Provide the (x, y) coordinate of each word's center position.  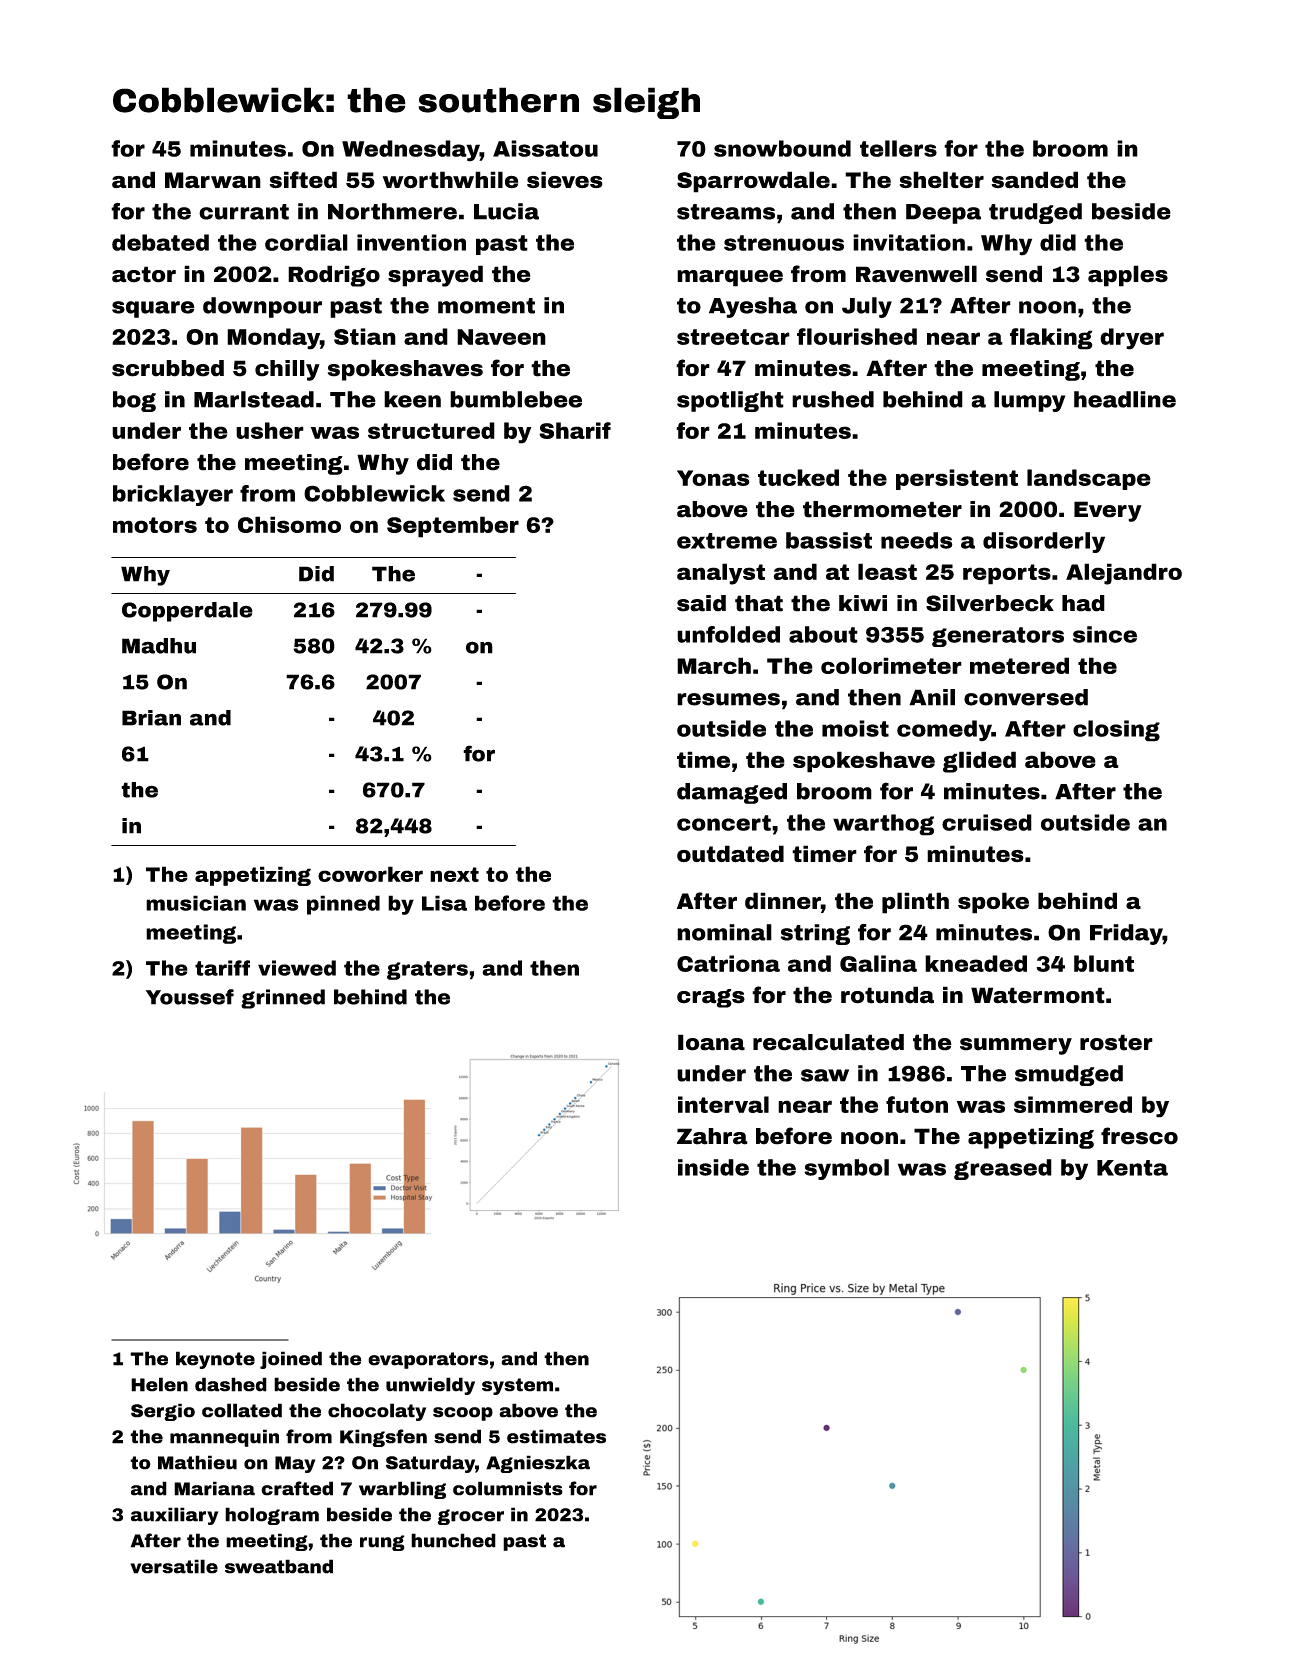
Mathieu (197, 1462)
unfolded (728, 634)
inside (713, 1167)
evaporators (428, 1360)
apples (1128, 276)
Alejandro (1124, 574)
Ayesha (753, 307)
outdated (730, 854)
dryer (1132, 339)
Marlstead (254, 399)
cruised (987, 822)
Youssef (190, 997)
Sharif (575, 430)
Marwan (213, 180)
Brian (151, 718)
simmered (1073, 1104)
